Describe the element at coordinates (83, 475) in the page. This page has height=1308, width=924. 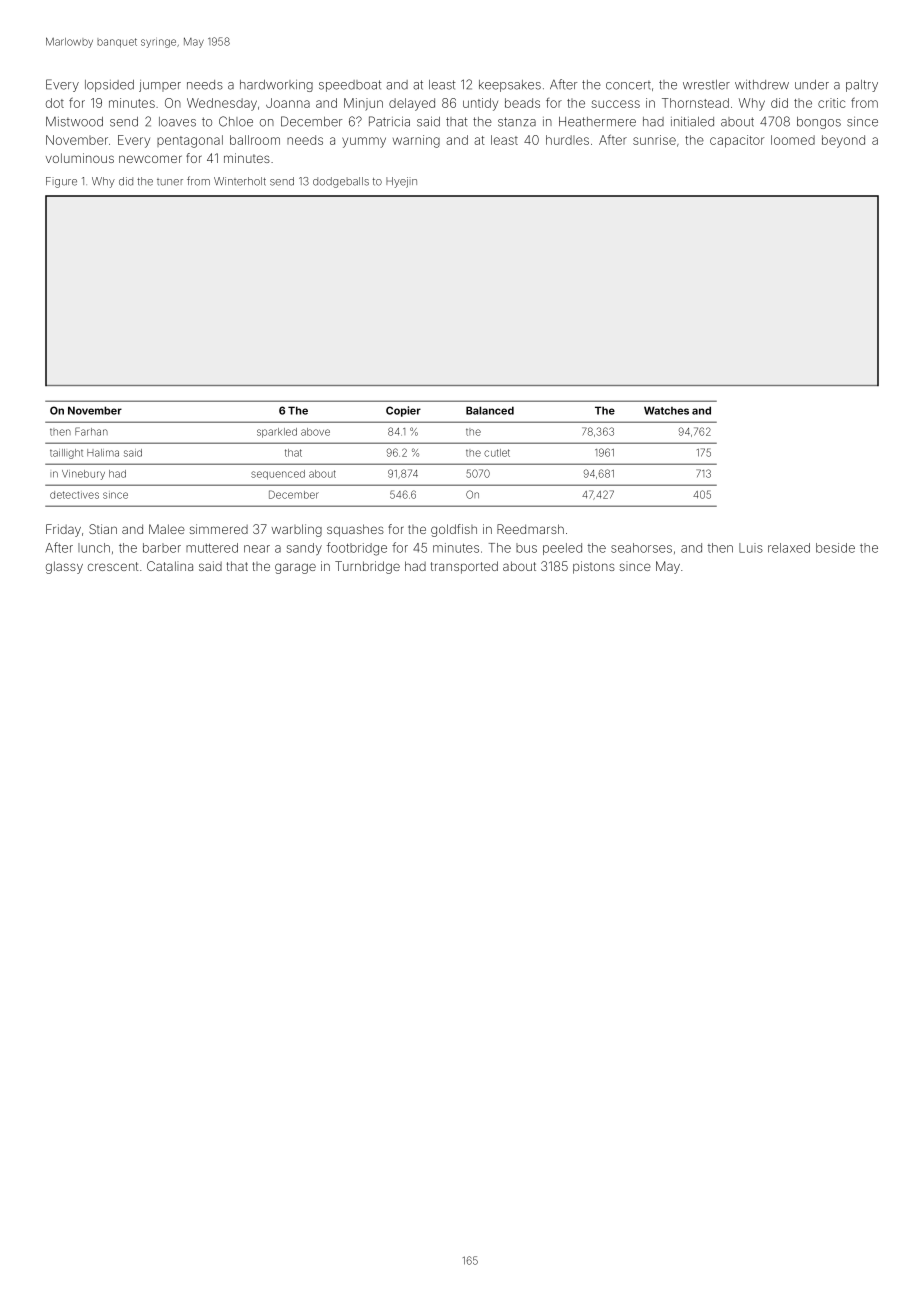
I see `Vinebury` at that location.
